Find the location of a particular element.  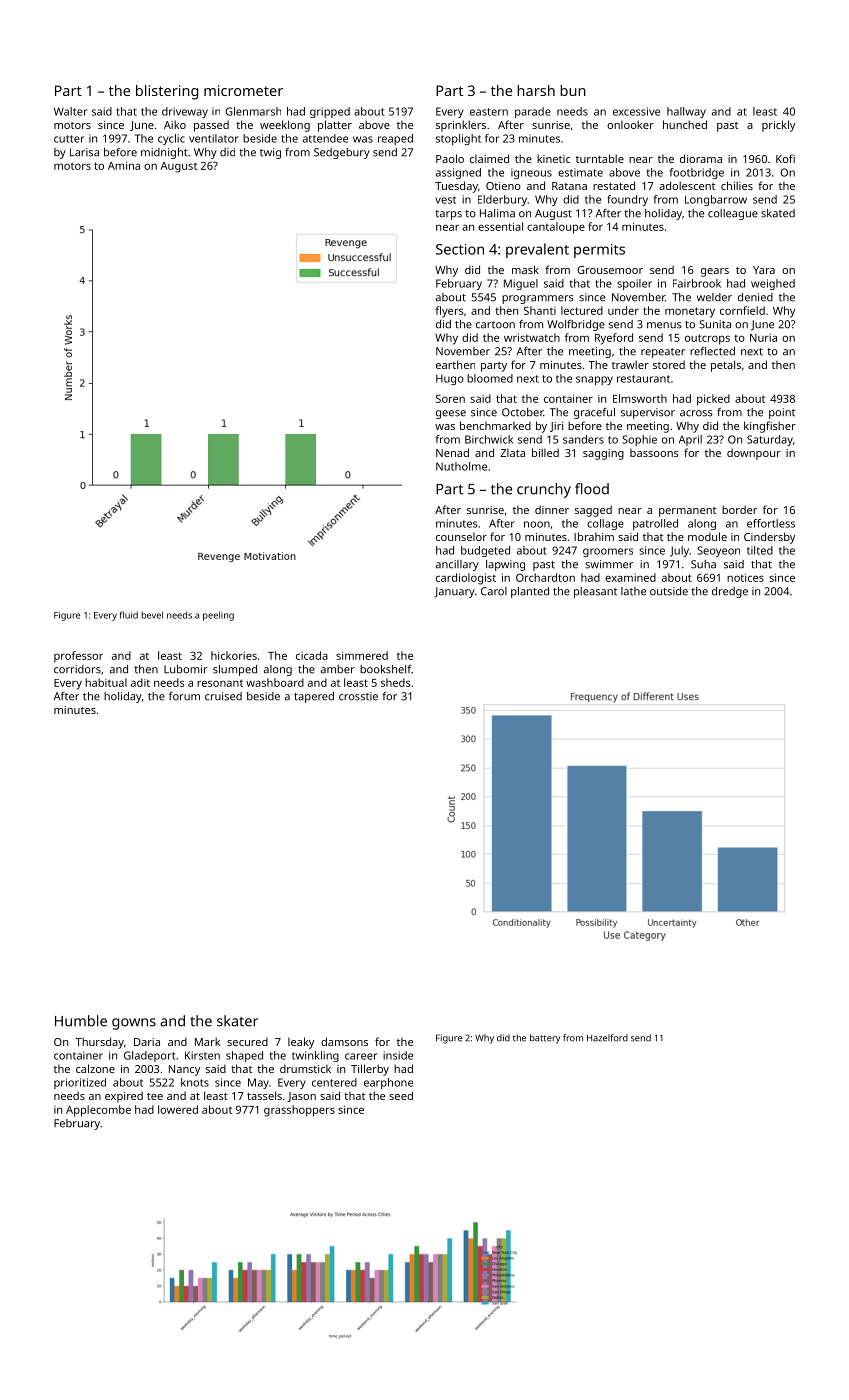

Amina is located at coordinates (124, 165).
